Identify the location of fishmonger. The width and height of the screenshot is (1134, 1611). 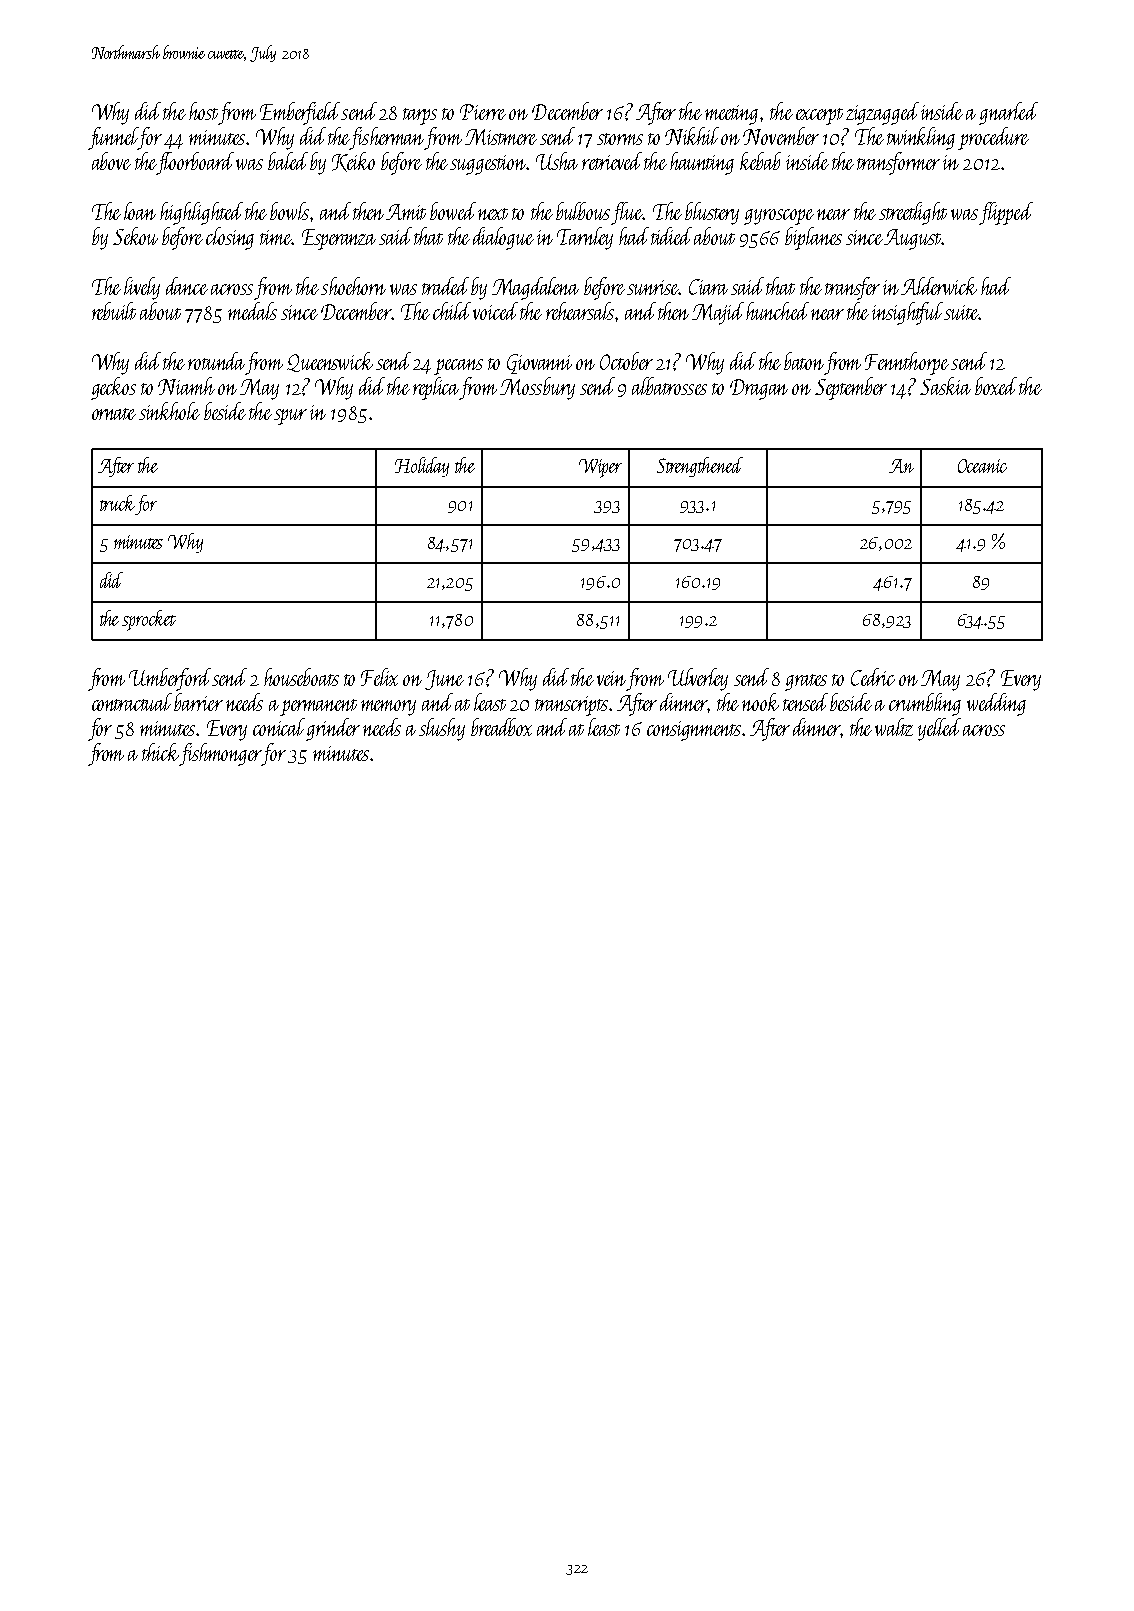
(221, 754).
